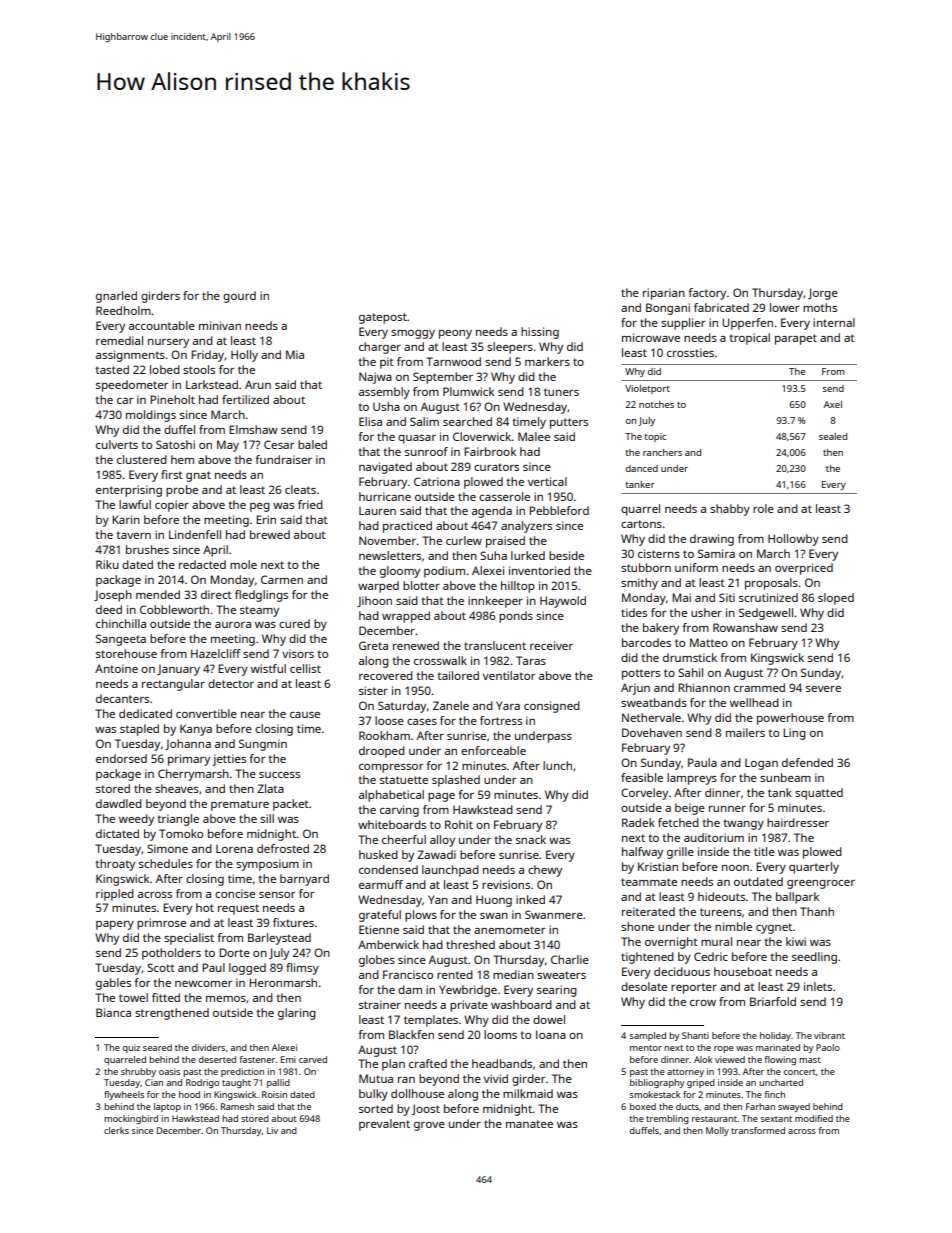 The height and width of the page is (1233, 952). I want to click on agenda, so click(492, 512).
